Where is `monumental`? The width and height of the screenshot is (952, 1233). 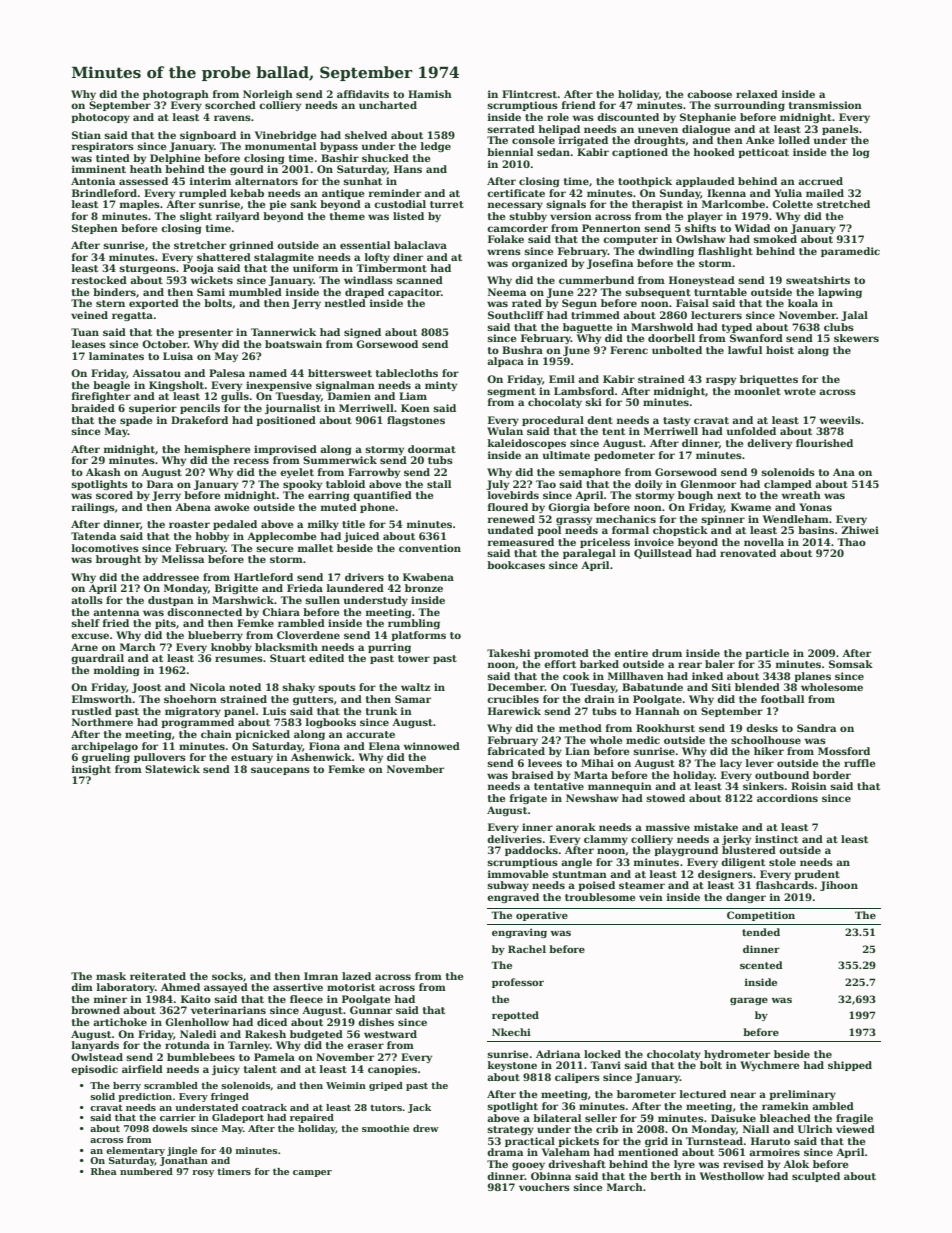
monumental is located at coordinates (280, 146).
